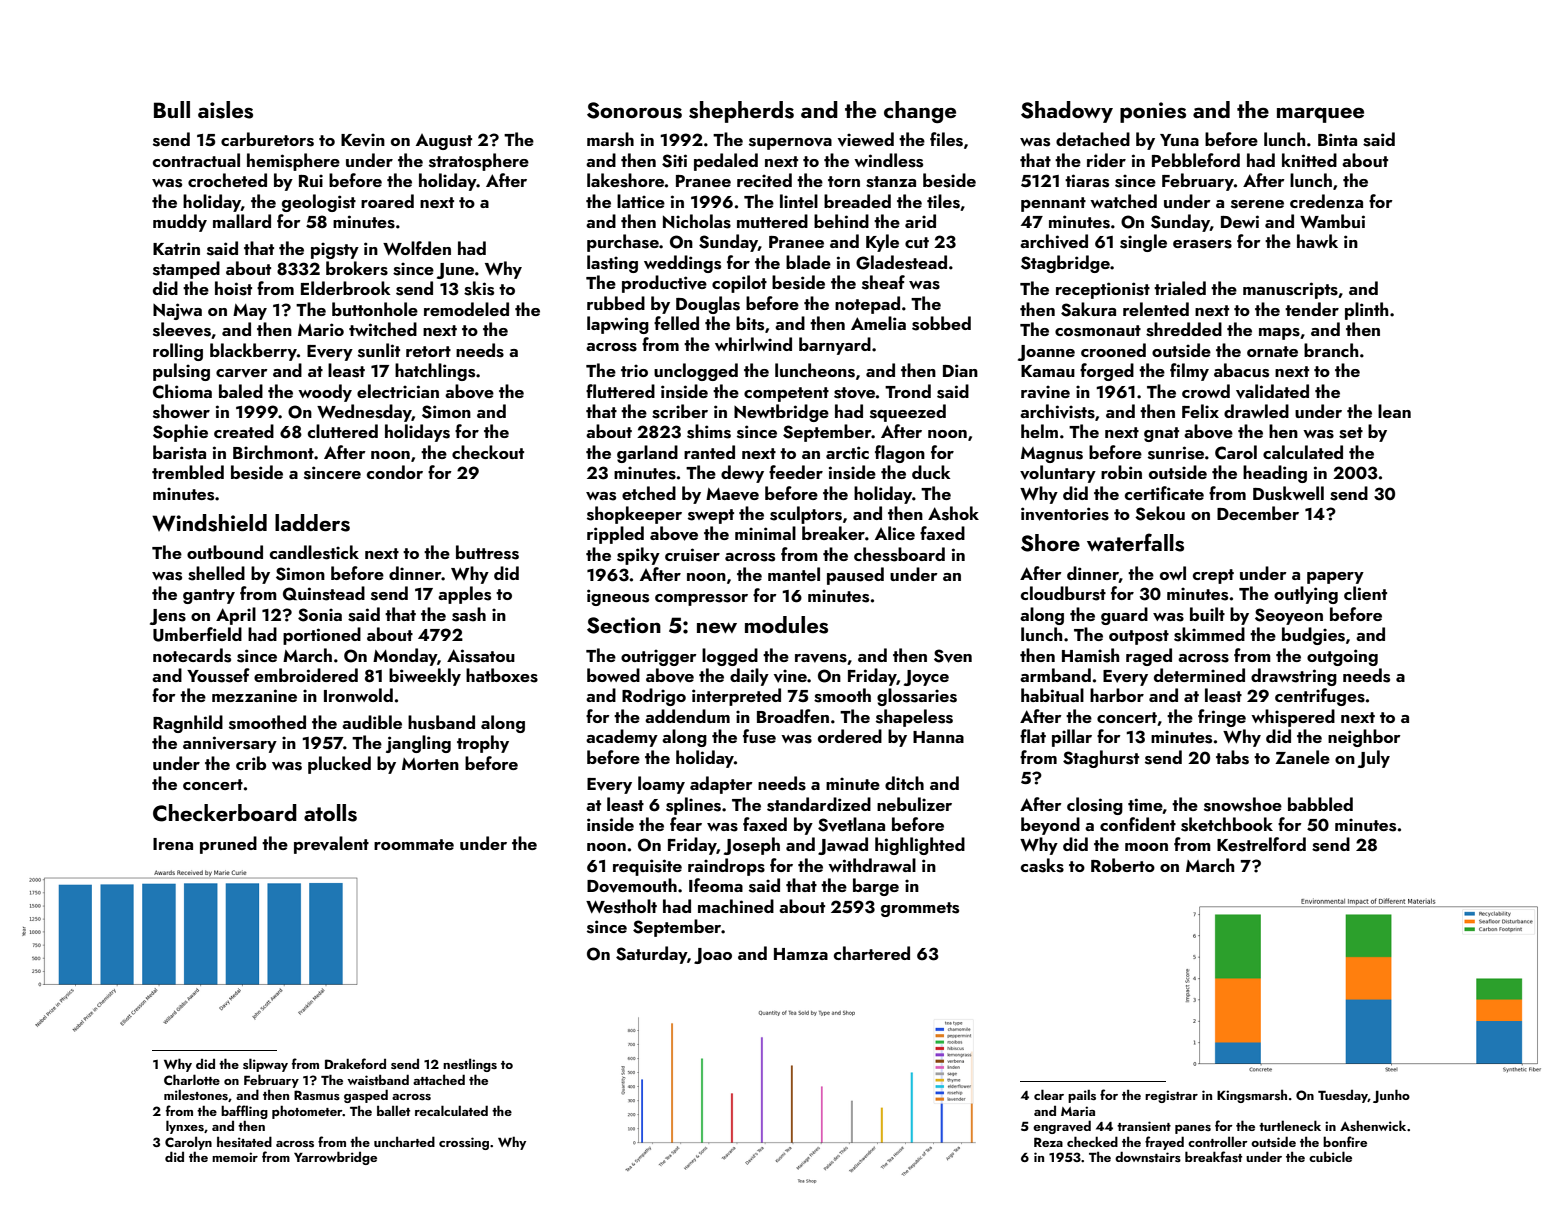 The image size is (1566, 1210). Describe the element at coordinates (855, 576) in the page. I see `paused` at that location.
